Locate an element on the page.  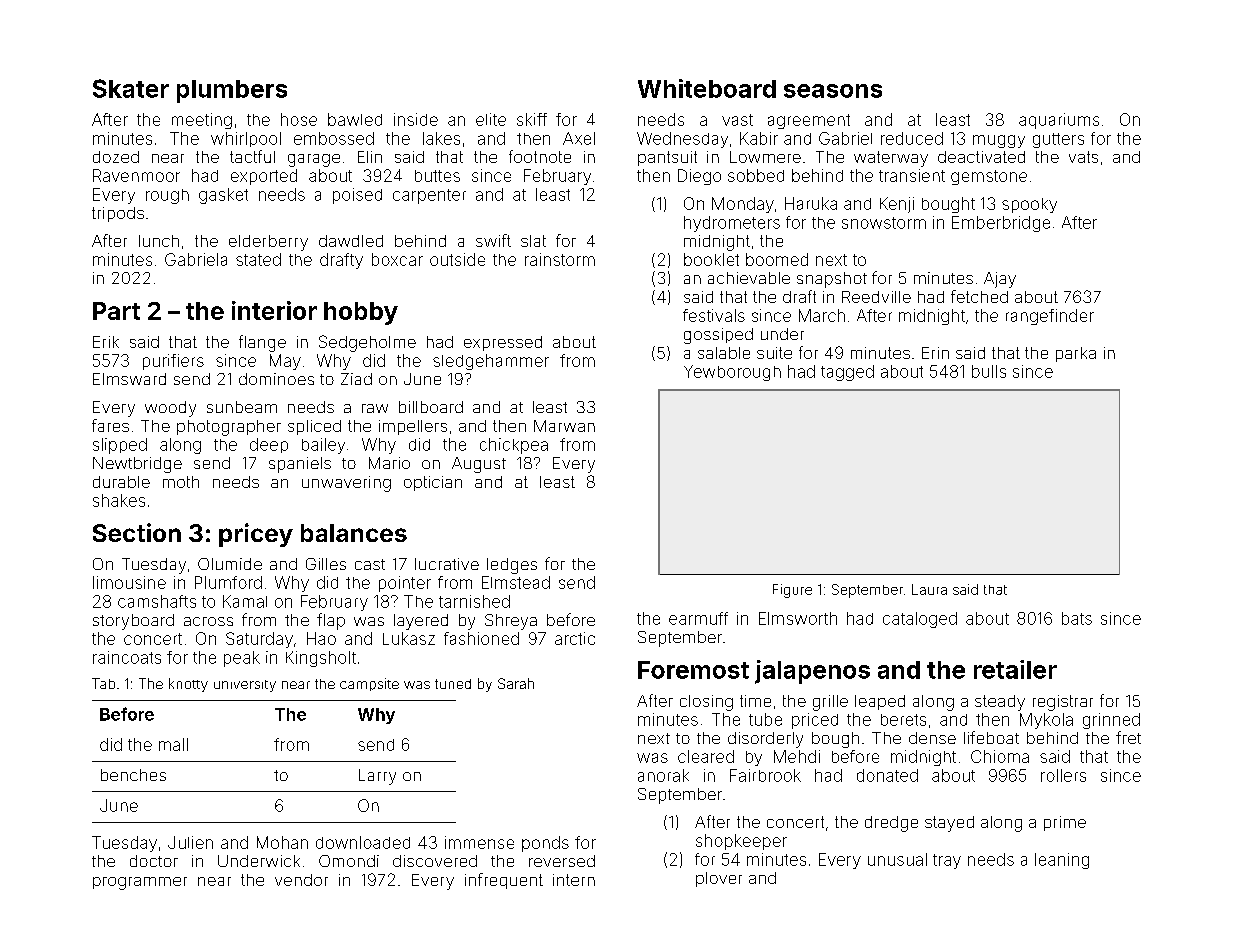
disorderly is located at coordinates (765, 740).
